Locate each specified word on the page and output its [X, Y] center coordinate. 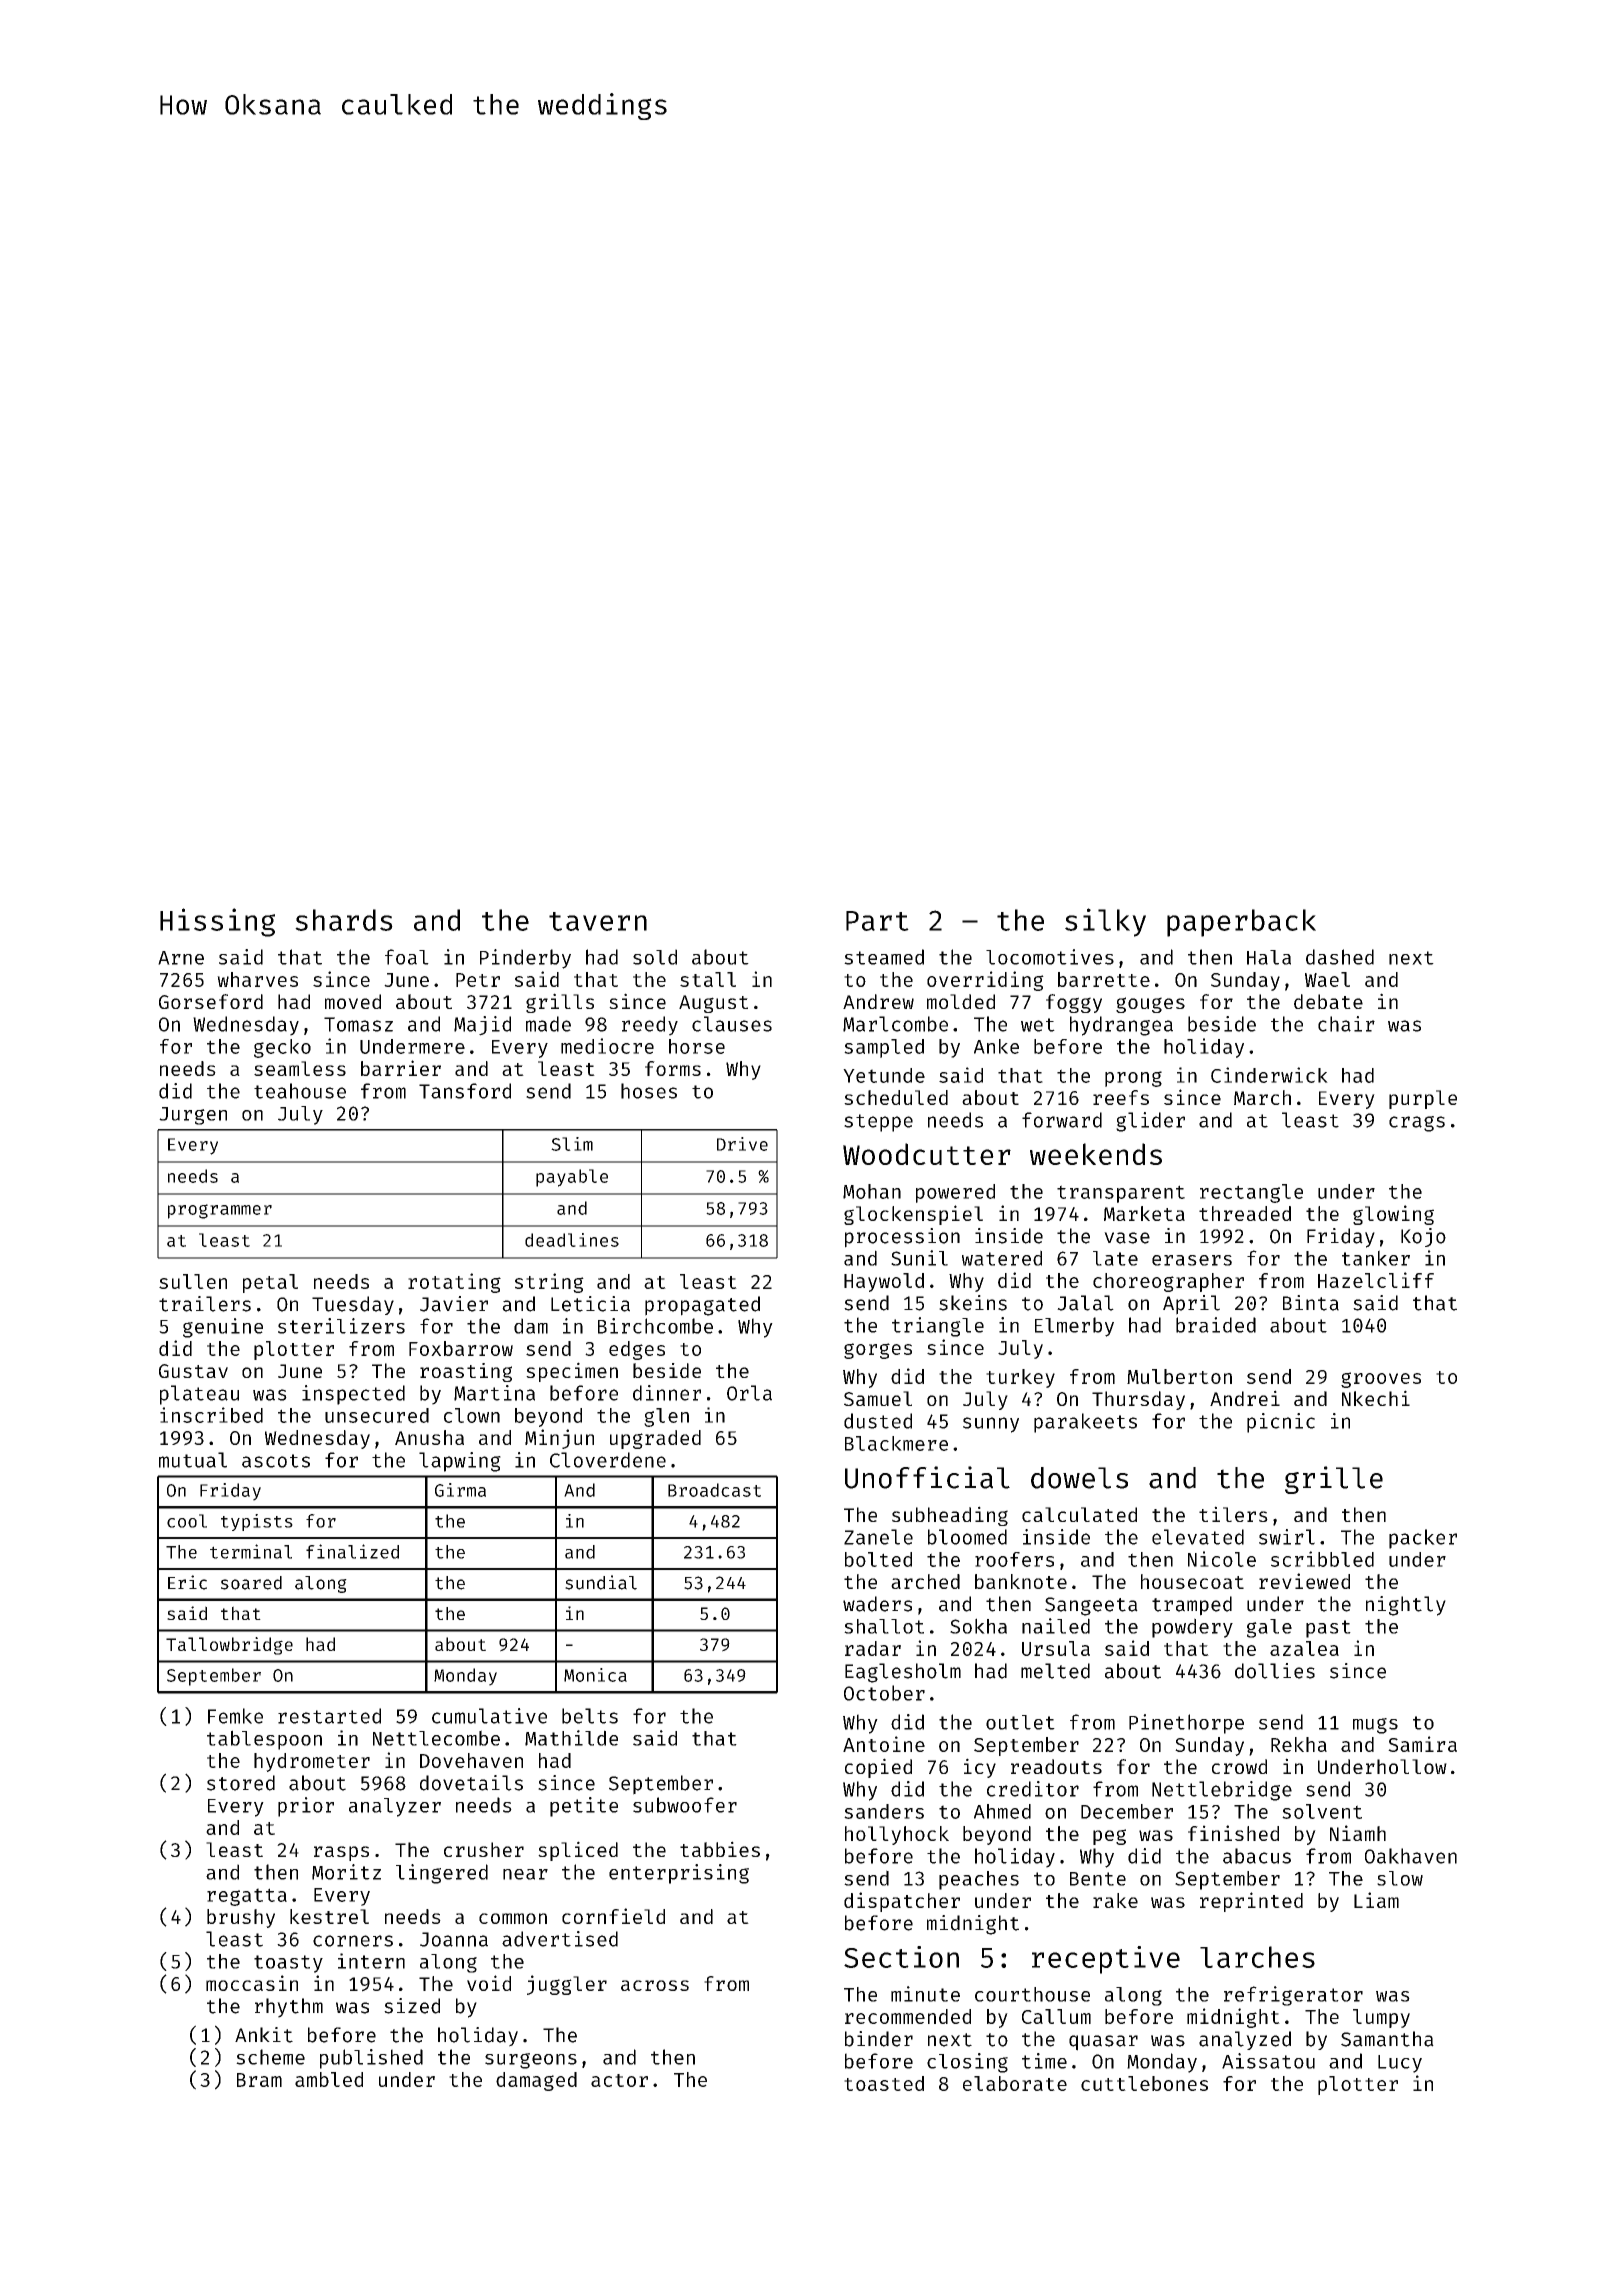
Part [877, 921]
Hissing [217, 922]
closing [967, 2063]
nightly [1406, 1606]
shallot [884, 1626]
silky [1105, 922]
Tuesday [353, 1305]
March [1262, 1097]
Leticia [590, 1304]
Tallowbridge [229, 1646]
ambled [329, 2079]
